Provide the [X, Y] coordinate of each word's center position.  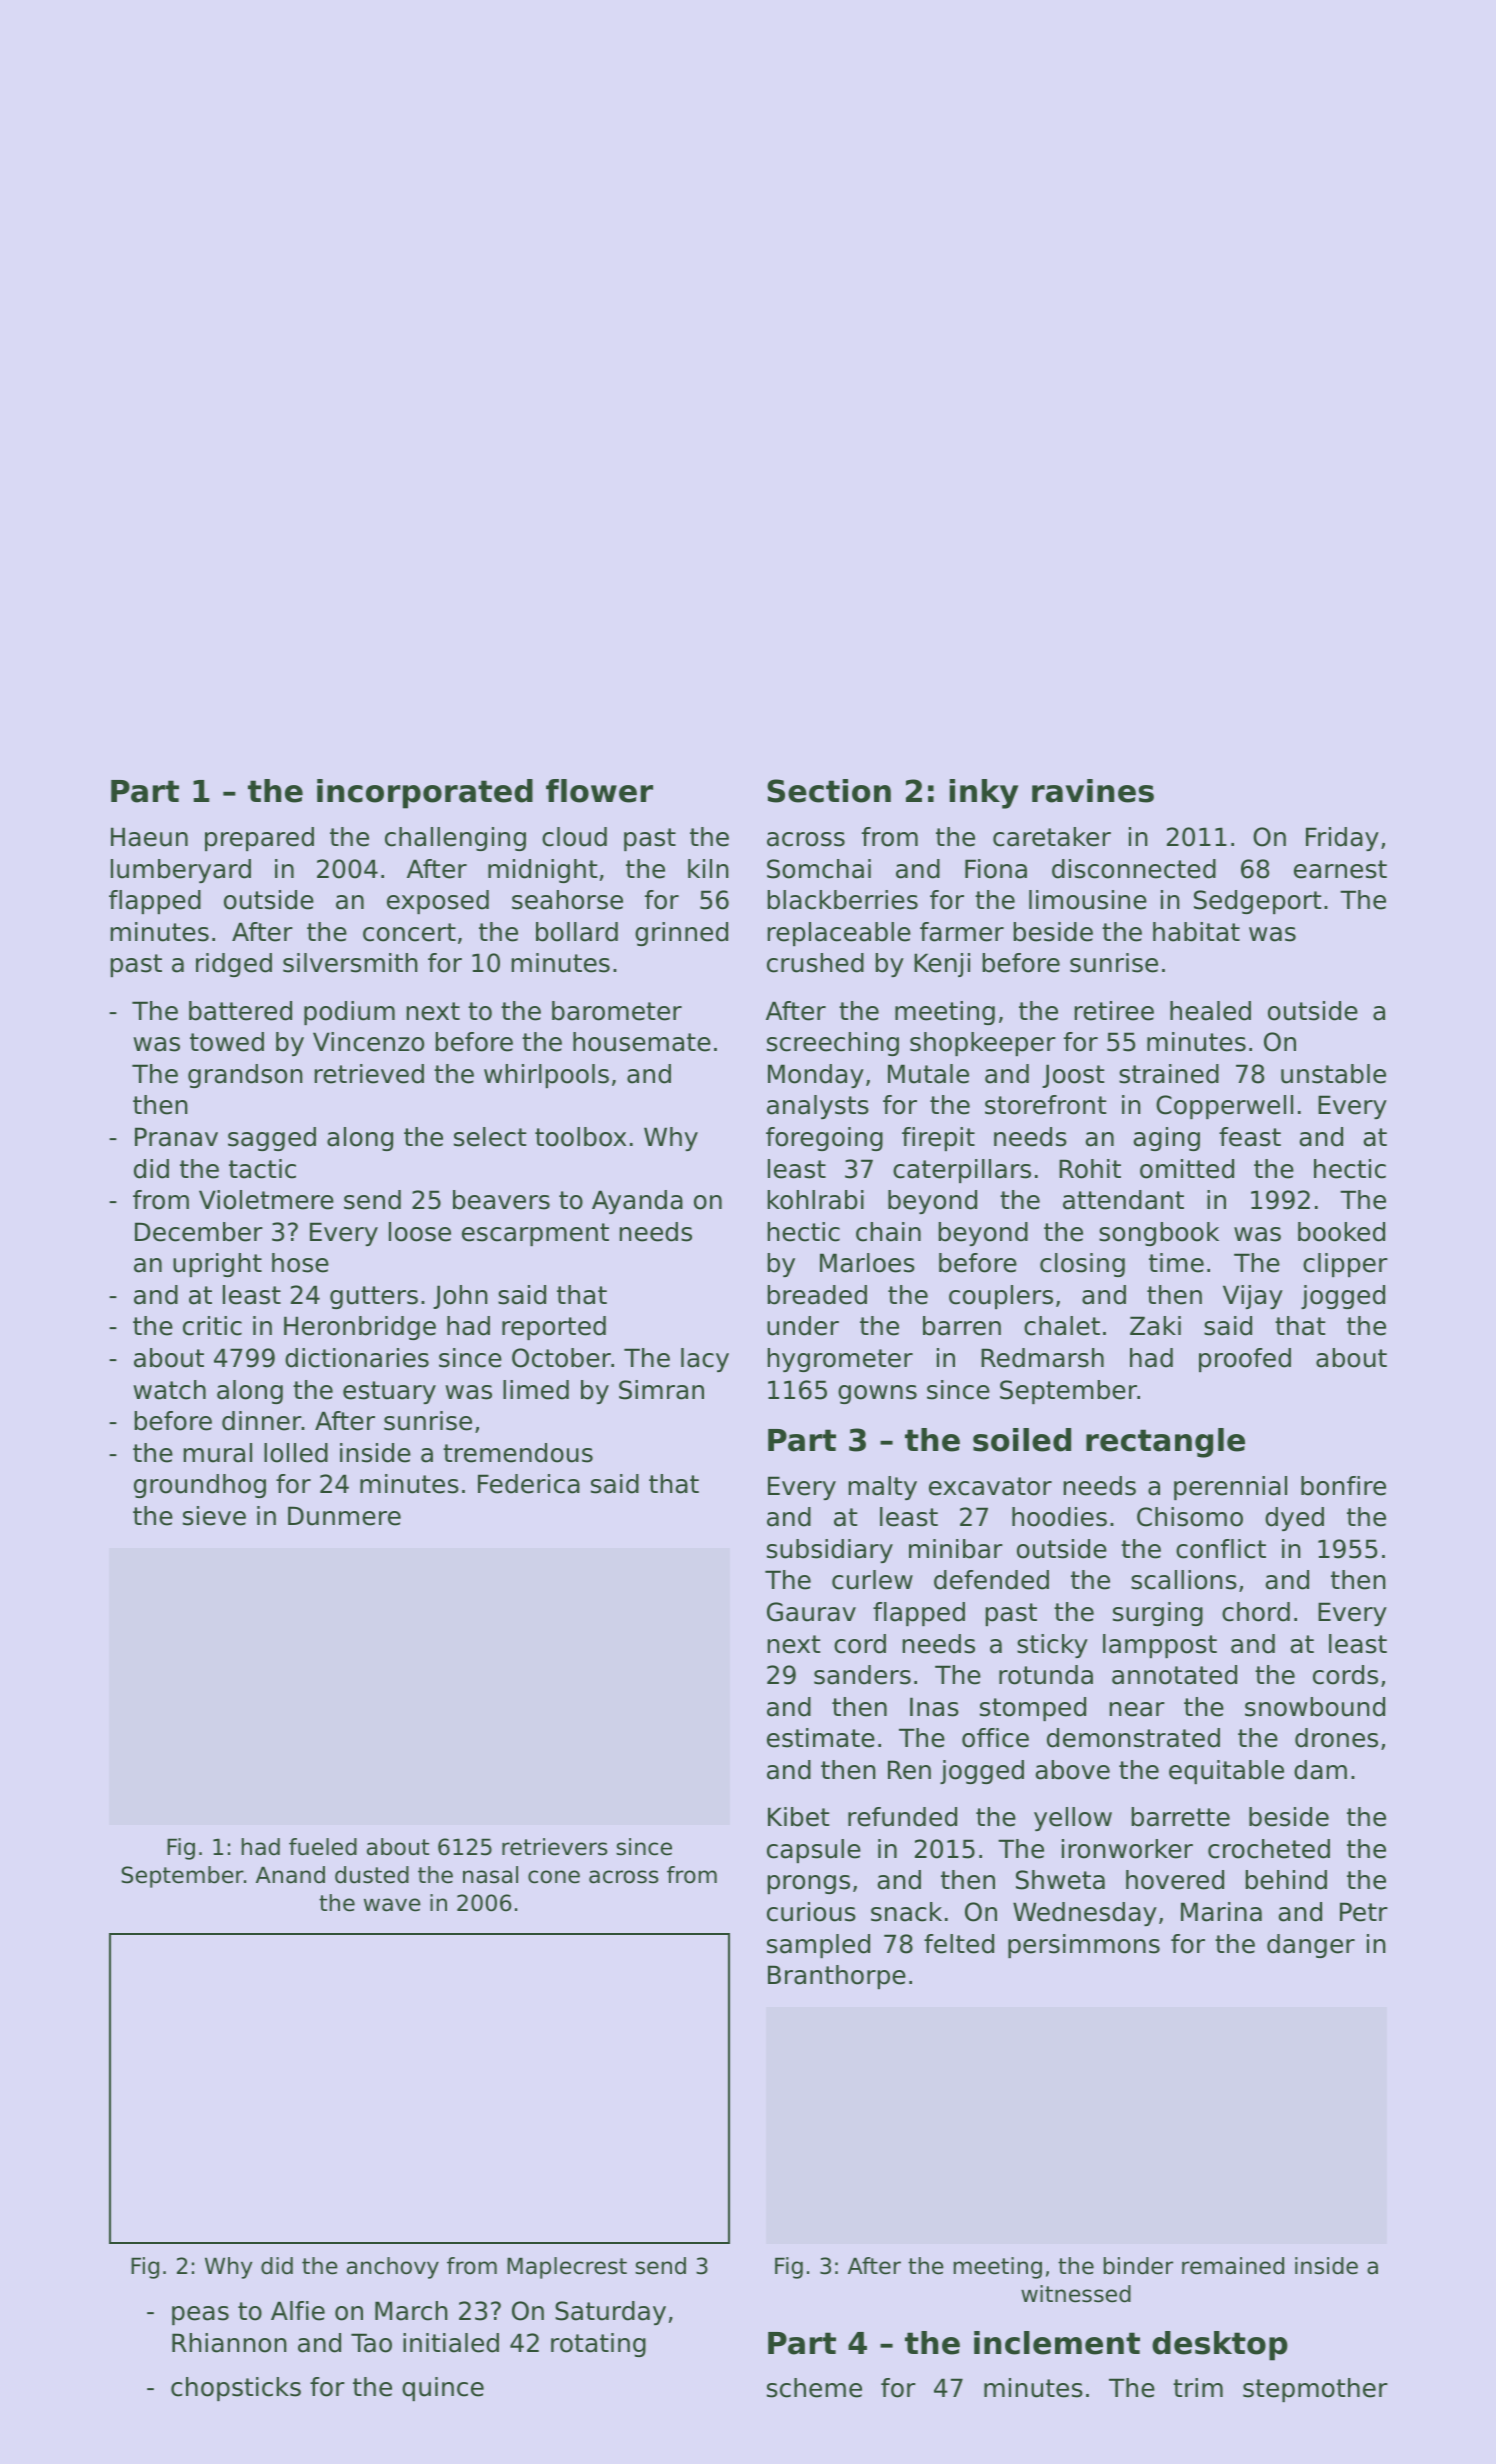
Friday [1342, 839]
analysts [818, 1107]
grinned [681, 934]
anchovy [393, 2268]
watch [169, 1390]
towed [227, 1042]
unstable [1333, 1074]
